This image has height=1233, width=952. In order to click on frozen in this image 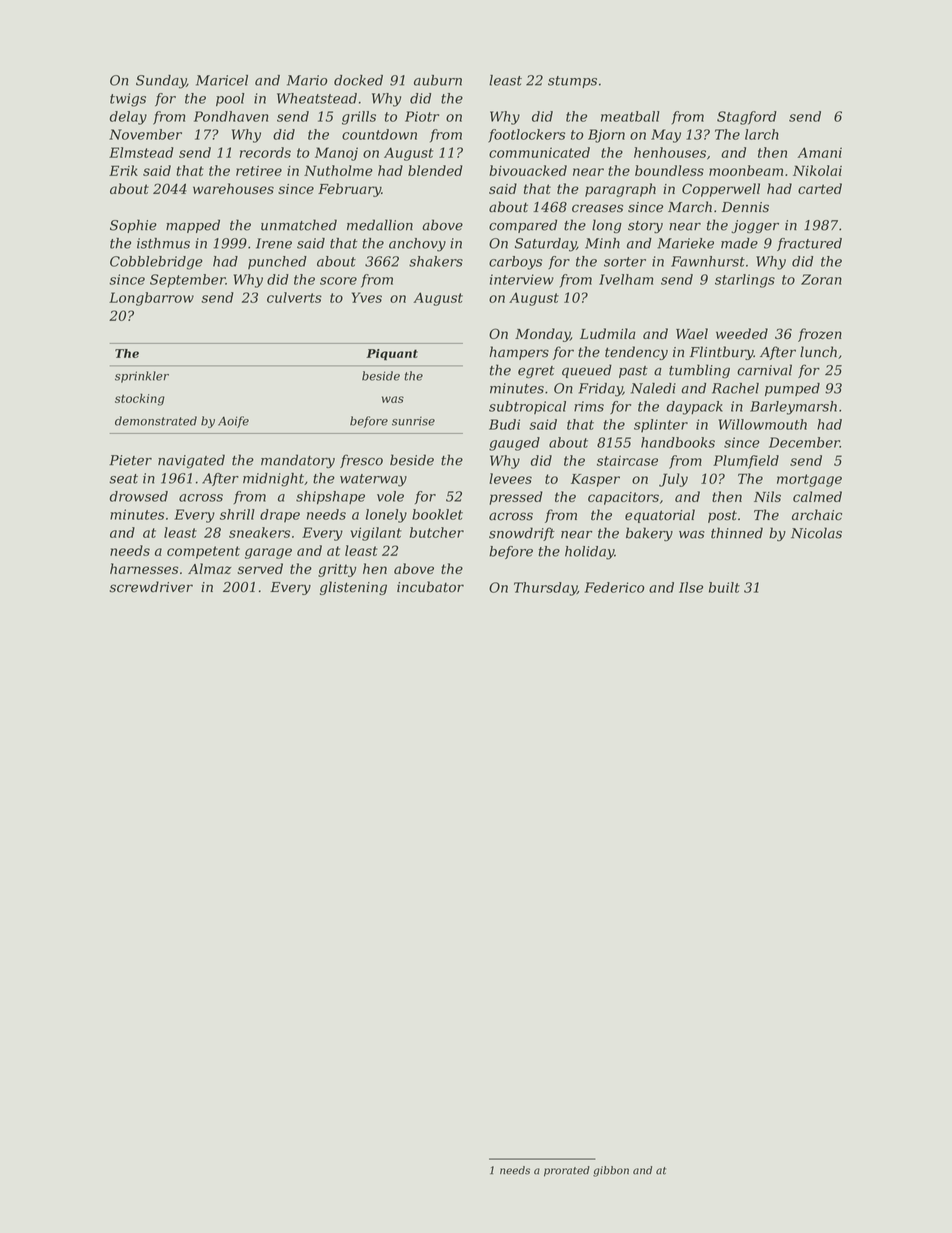, I will do `click(820, 335)`.
